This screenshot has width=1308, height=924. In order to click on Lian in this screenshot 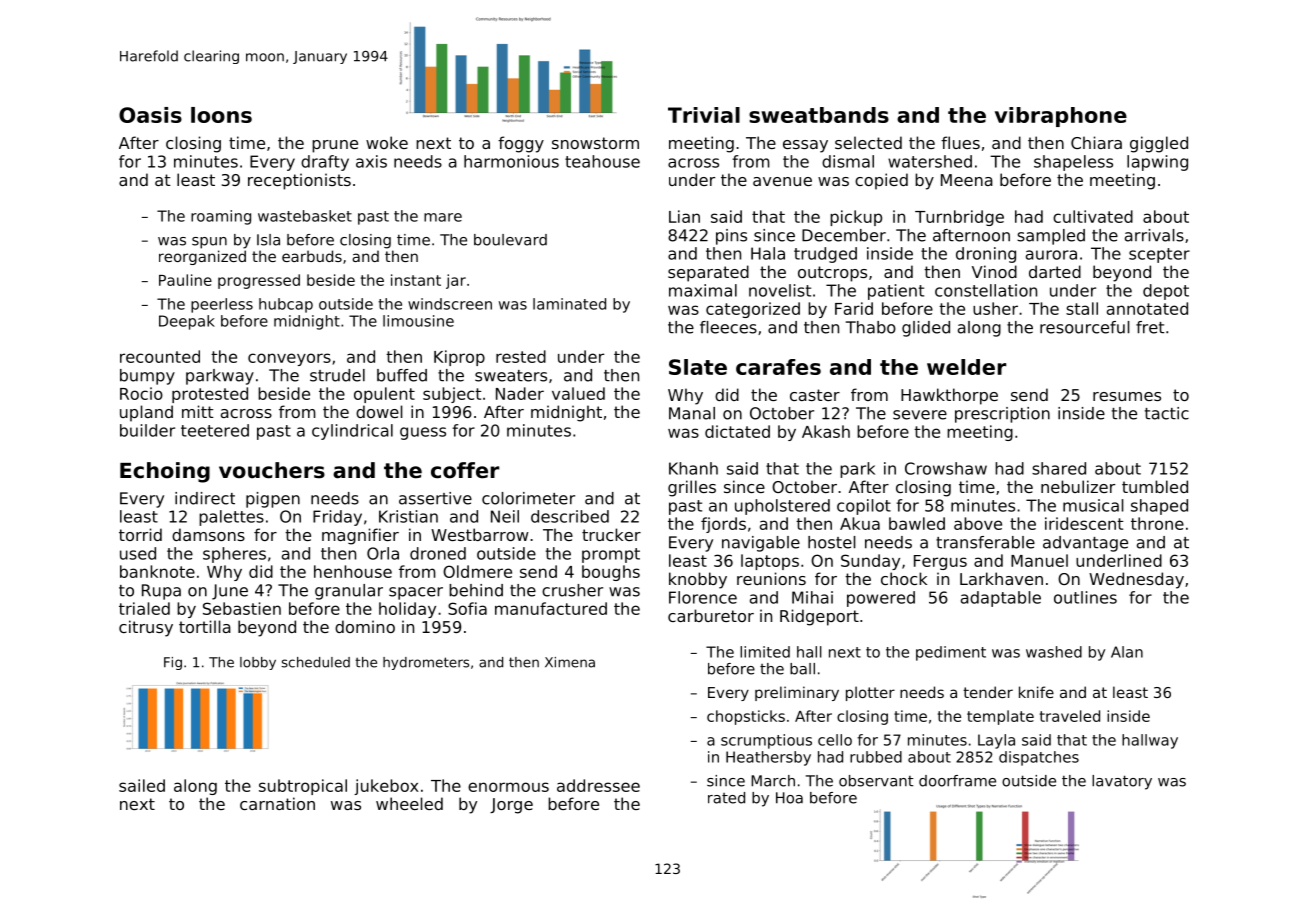, I will do `click(684, 216)`.
